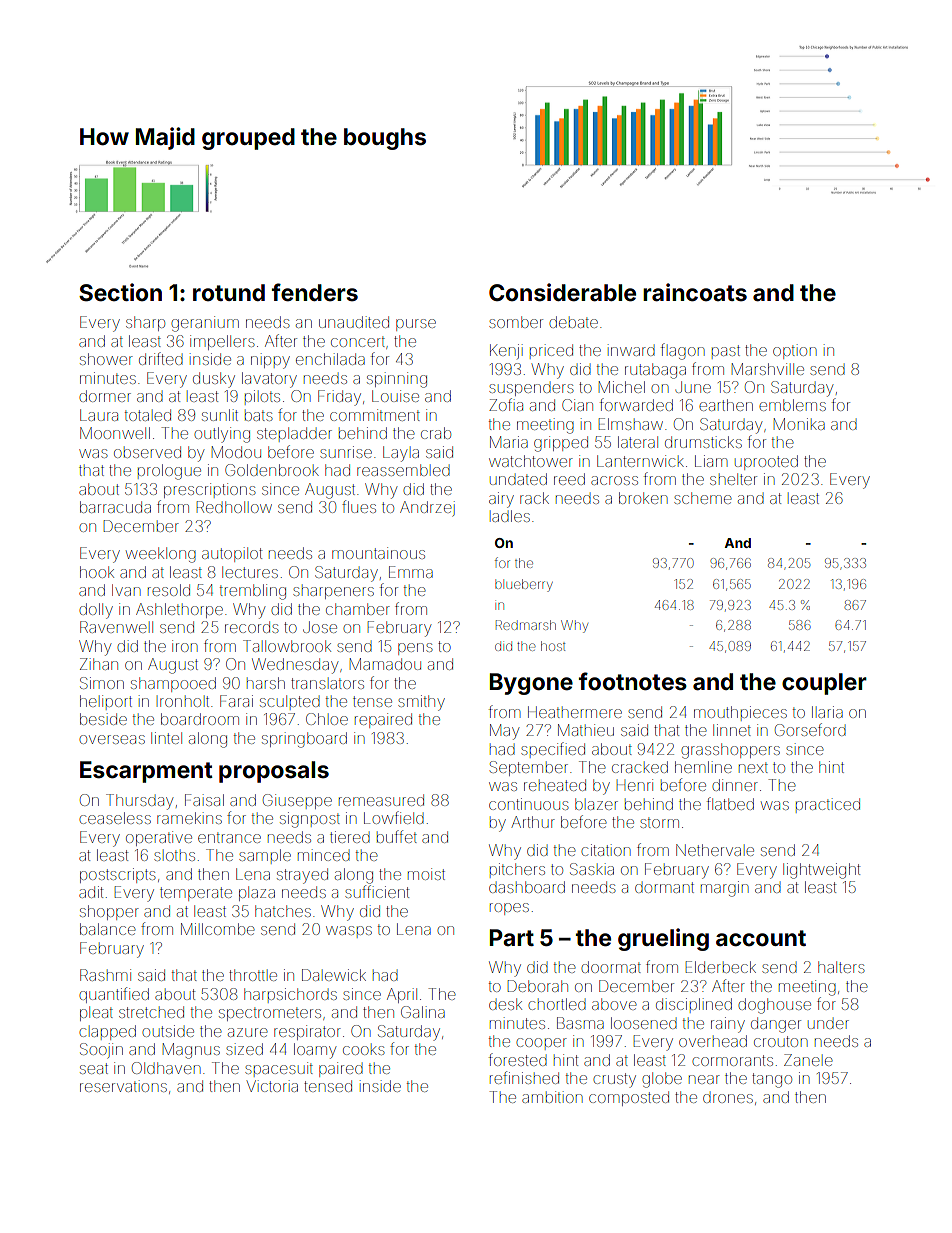 The width and height of the image is (952, 1233). What do you see at coordinates (715, 850) in the image?
I see `Nethervale` at bounding box center [715, 850].
